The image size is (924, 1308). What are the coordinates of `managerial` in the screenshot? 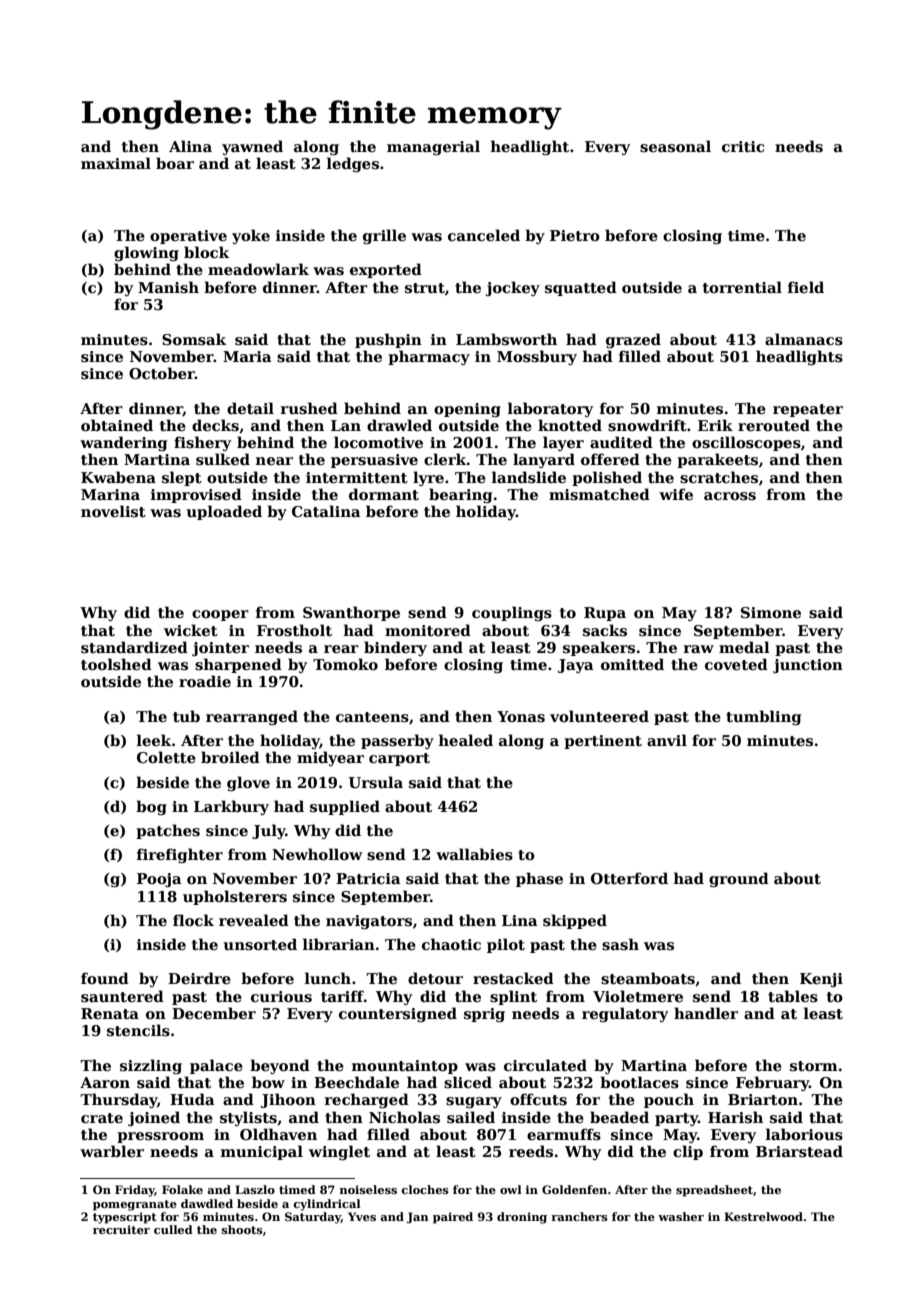 It's located at (433, 147).
